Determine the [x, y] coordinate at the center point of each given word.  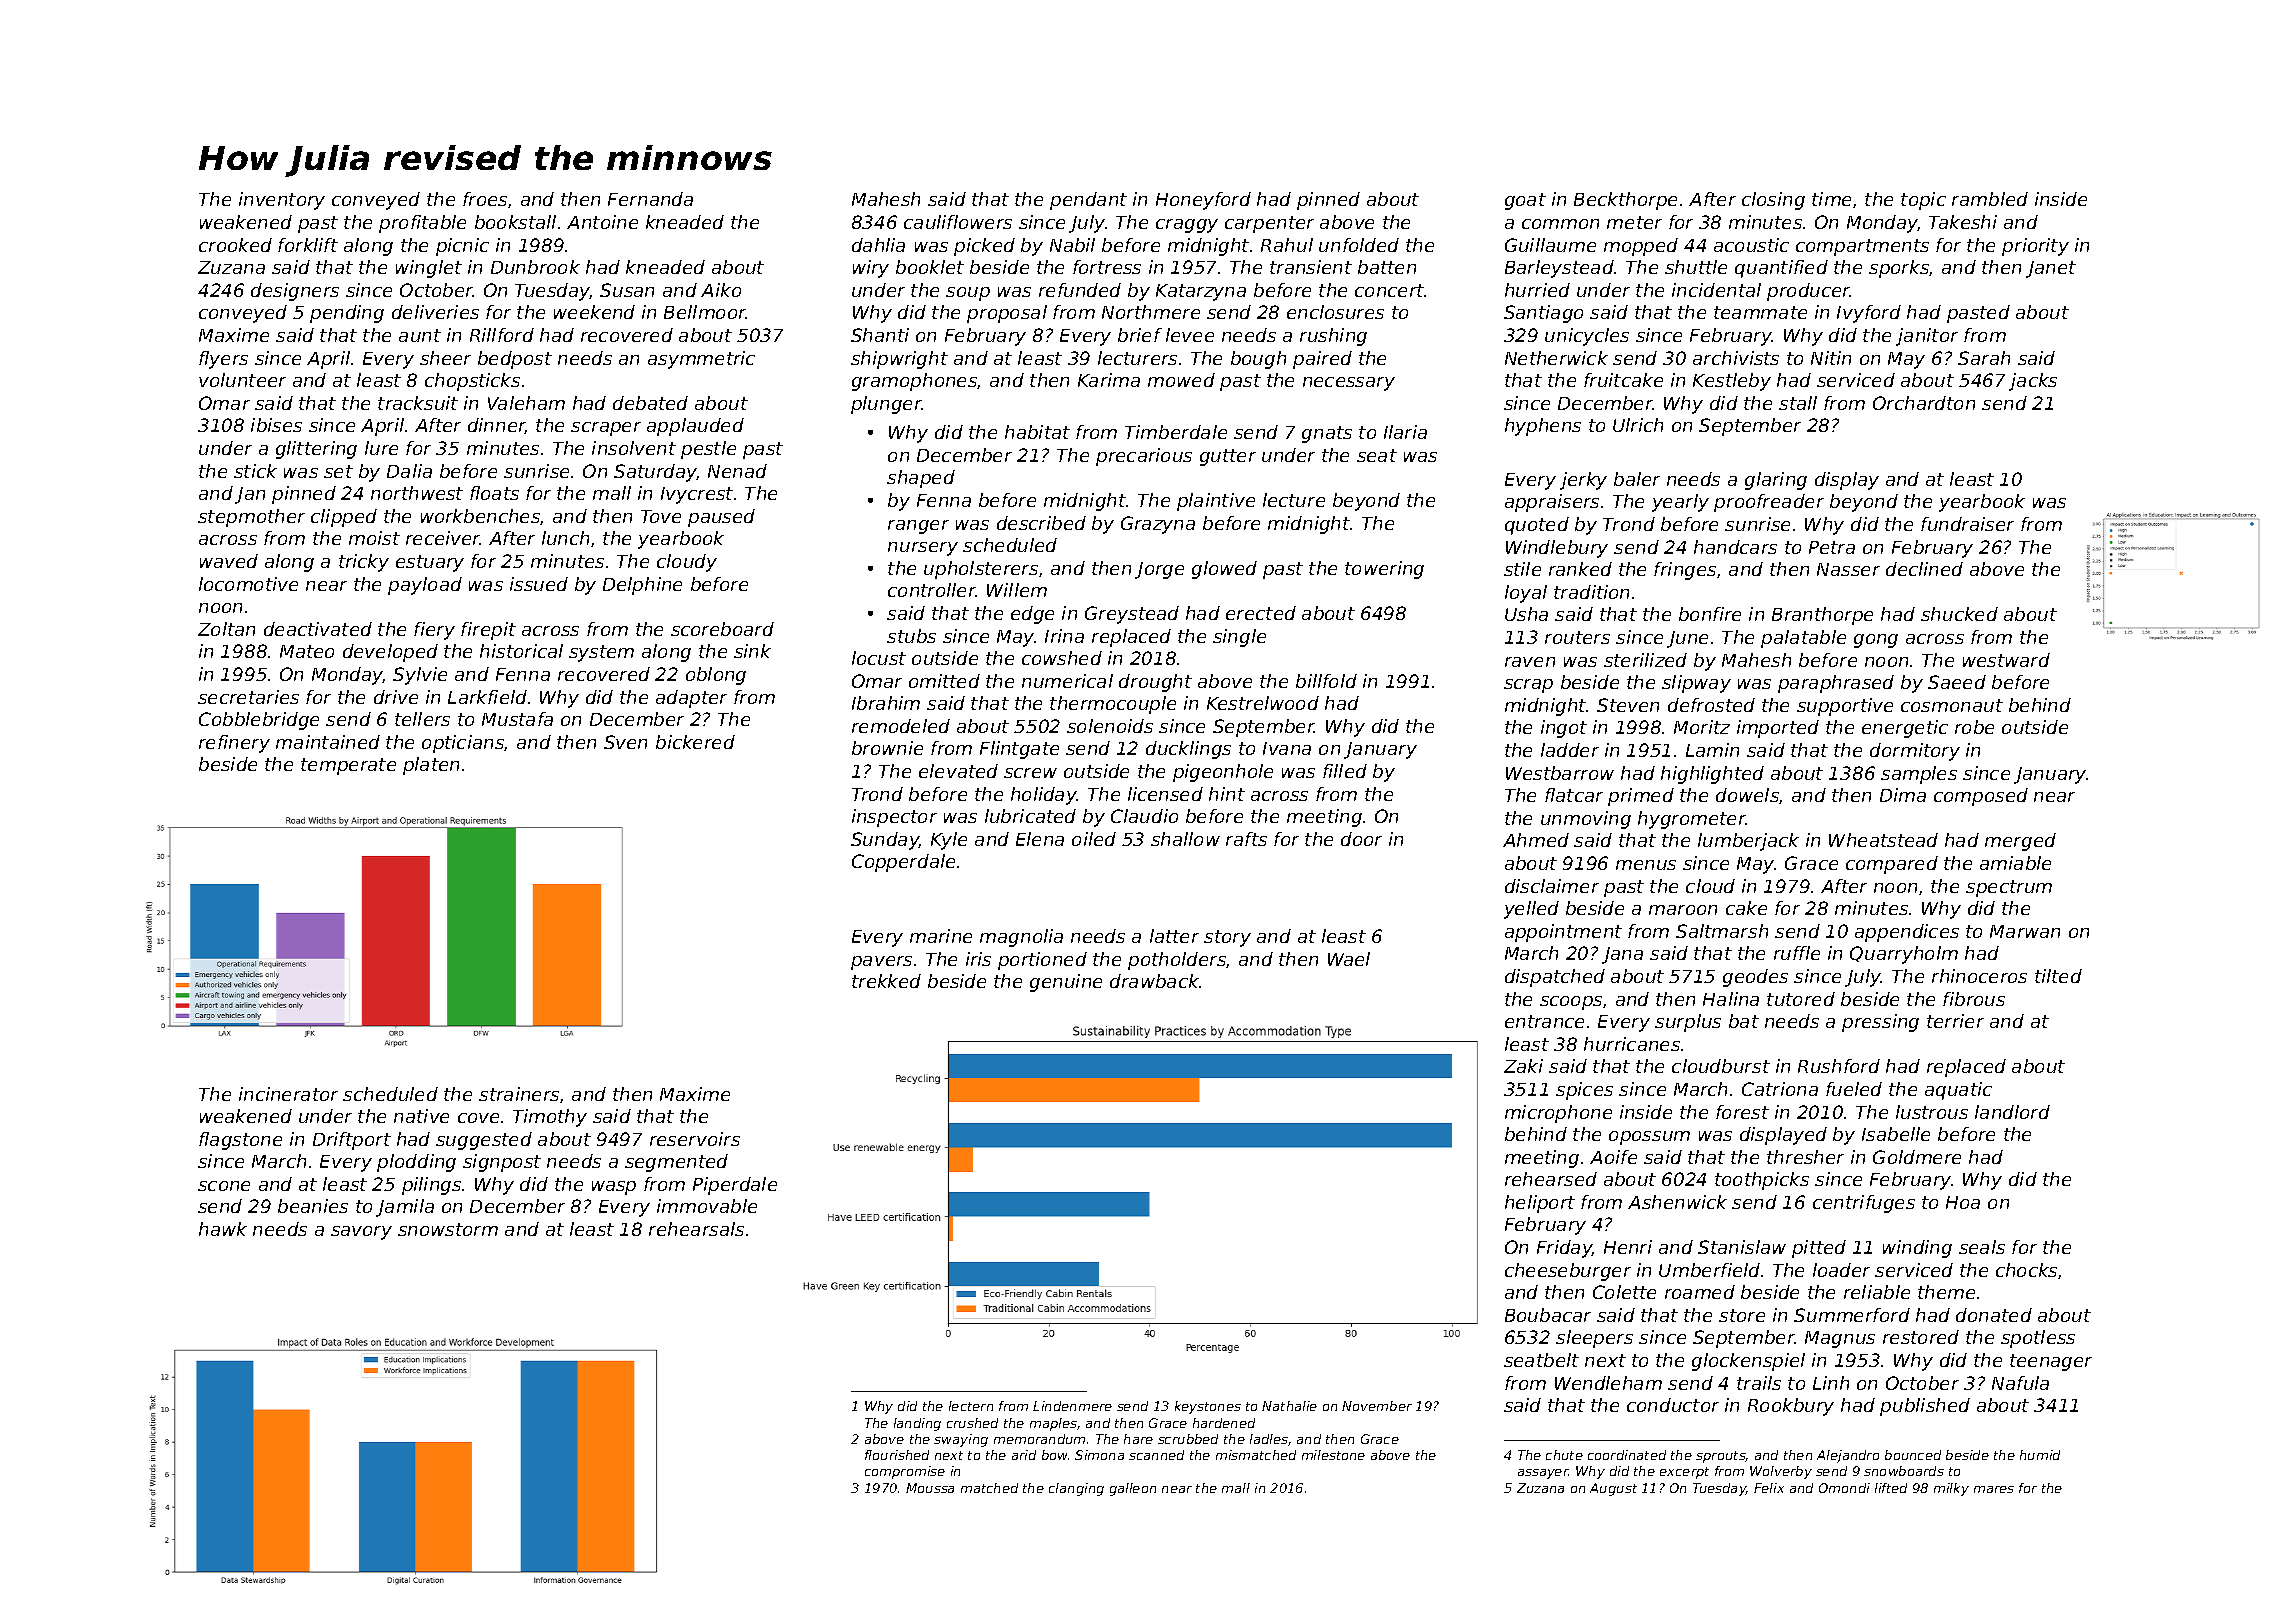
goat [1525, 201]
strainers [519, 1094]
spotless [2038, 1339]
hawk [223, 1229]
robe [1974, 727]
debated [650, 403]
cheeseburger [1568, 1272]
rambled [1990, 199]
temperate [348, 766]
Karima [1109, 380]
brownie [887, 748]
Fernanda [650, 199]
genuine [1066, 983]
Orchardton [1924, 403]
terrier [1955, 1021]
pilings [431, 1186]
